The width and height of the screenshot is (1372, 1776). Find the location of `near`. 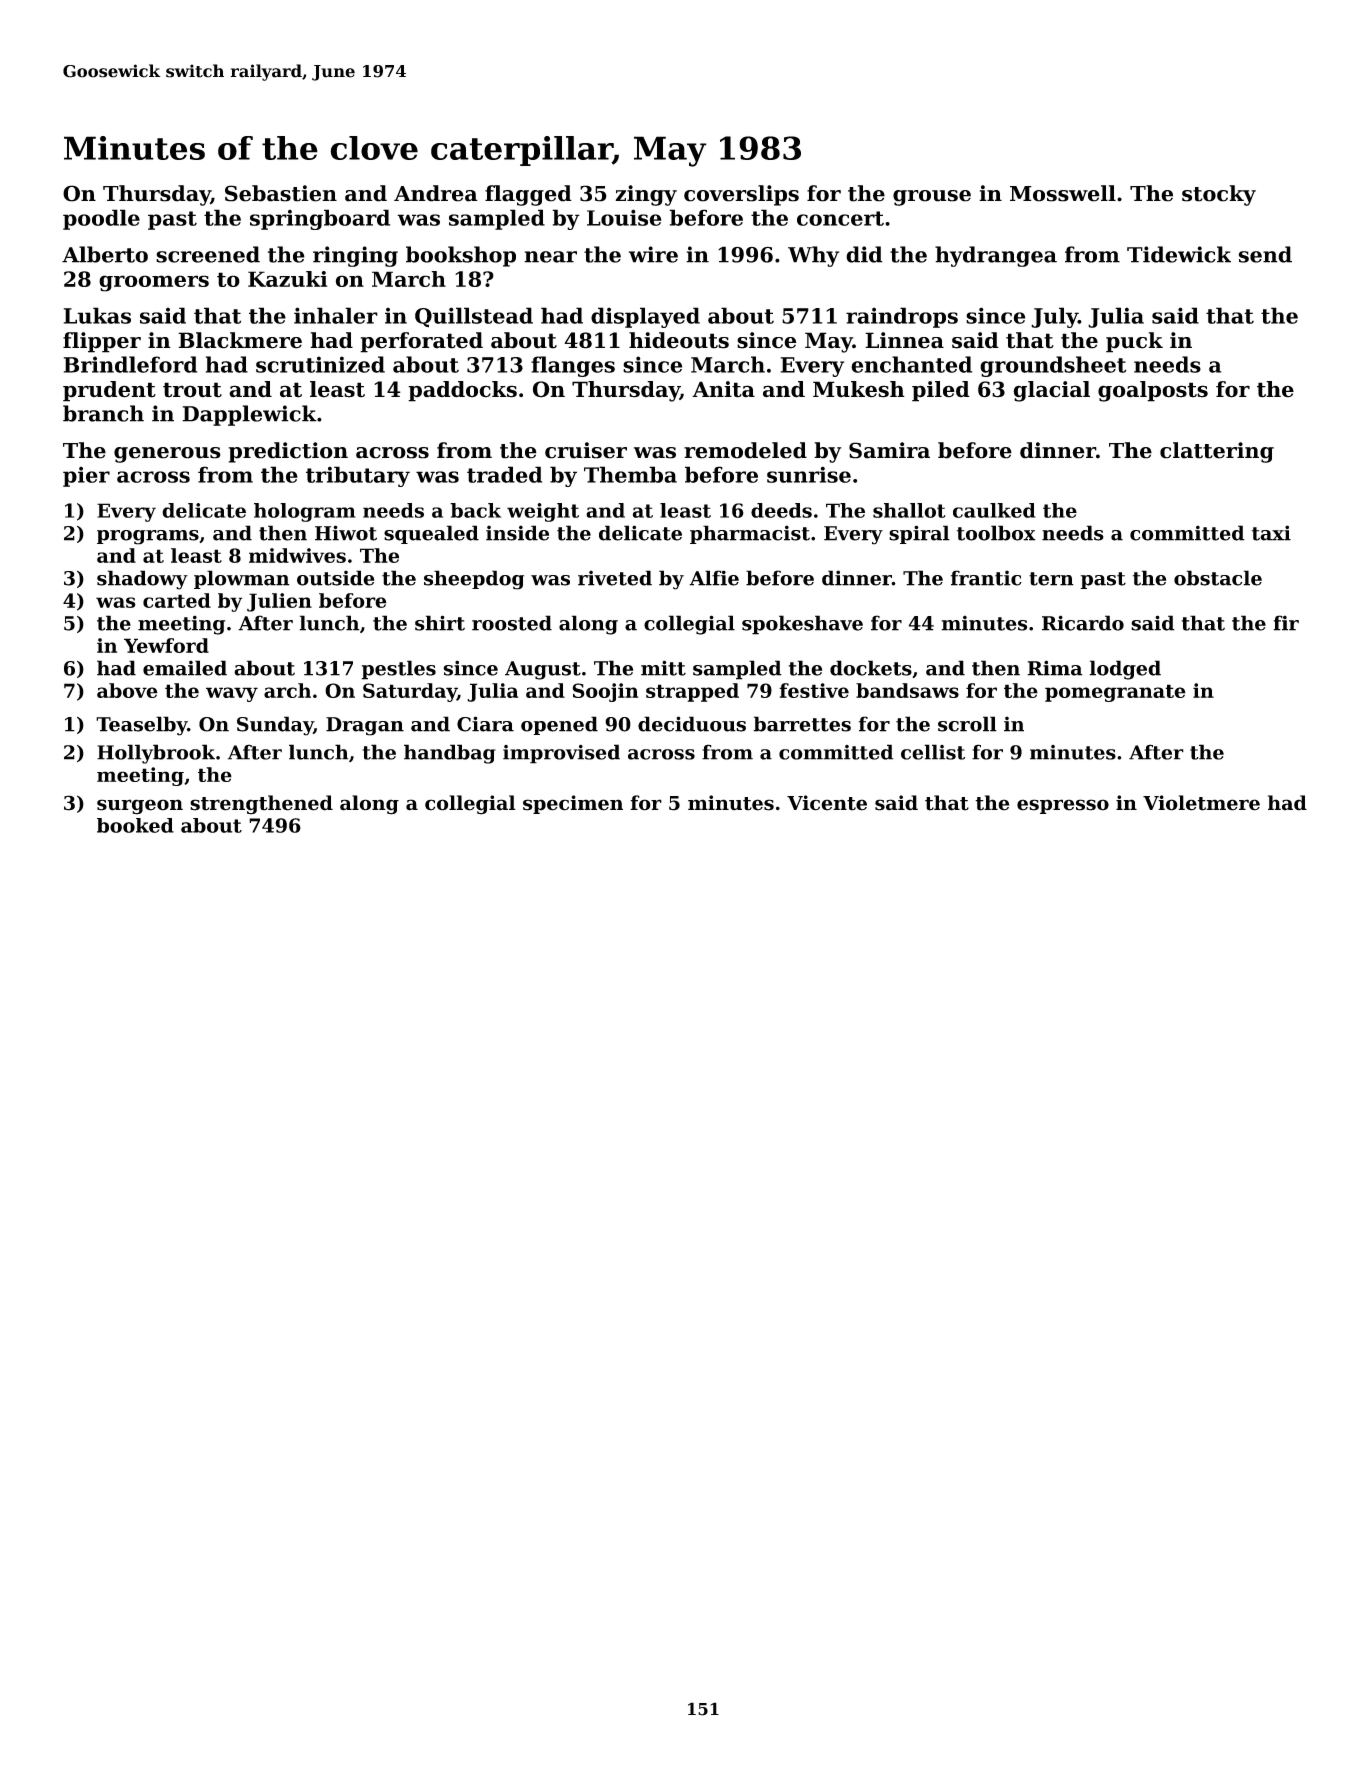

near is located at coordinates (550, 257).
